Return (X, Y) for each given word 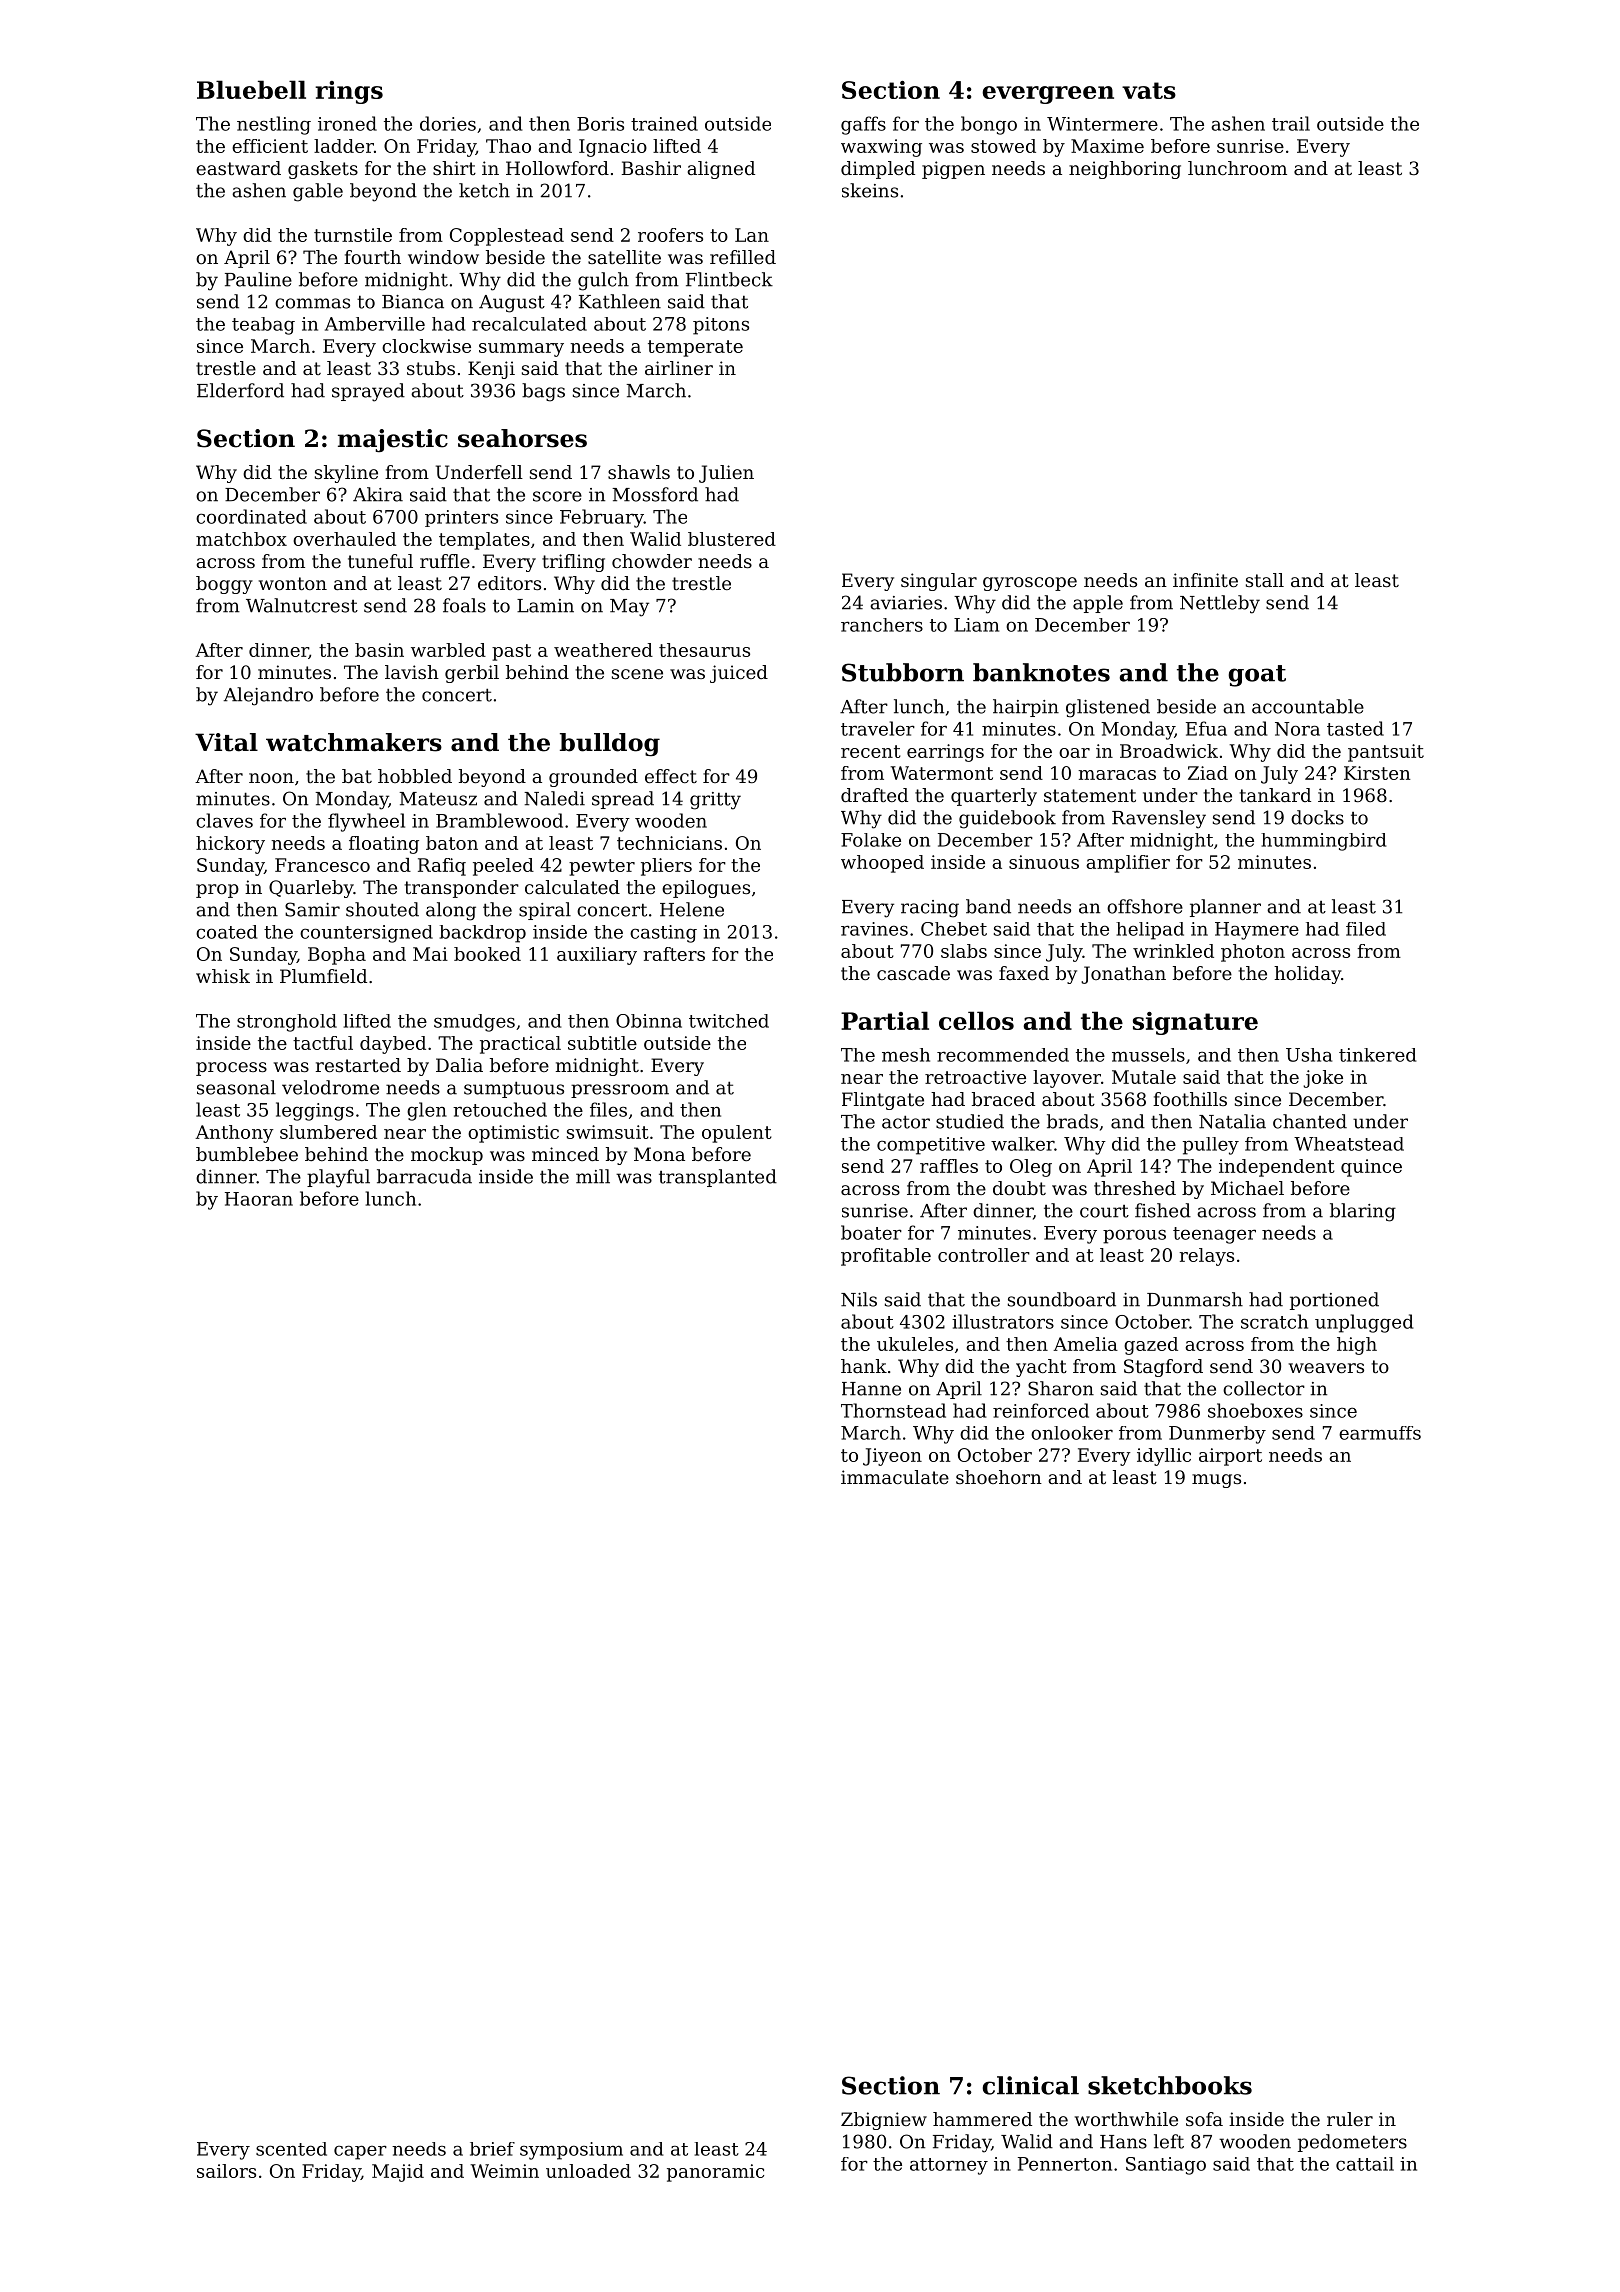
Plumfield (323, 976)
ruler (1350, 2119)
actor (906, 1122)
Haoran (259, 1199)
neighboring (1125, 170)
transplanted (718, 1178)
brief (492, 2149)
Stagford (1163, 1368)
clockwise (426, 346)
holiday (1307, 975)
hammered (982, 2119)
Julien (726, 474)
